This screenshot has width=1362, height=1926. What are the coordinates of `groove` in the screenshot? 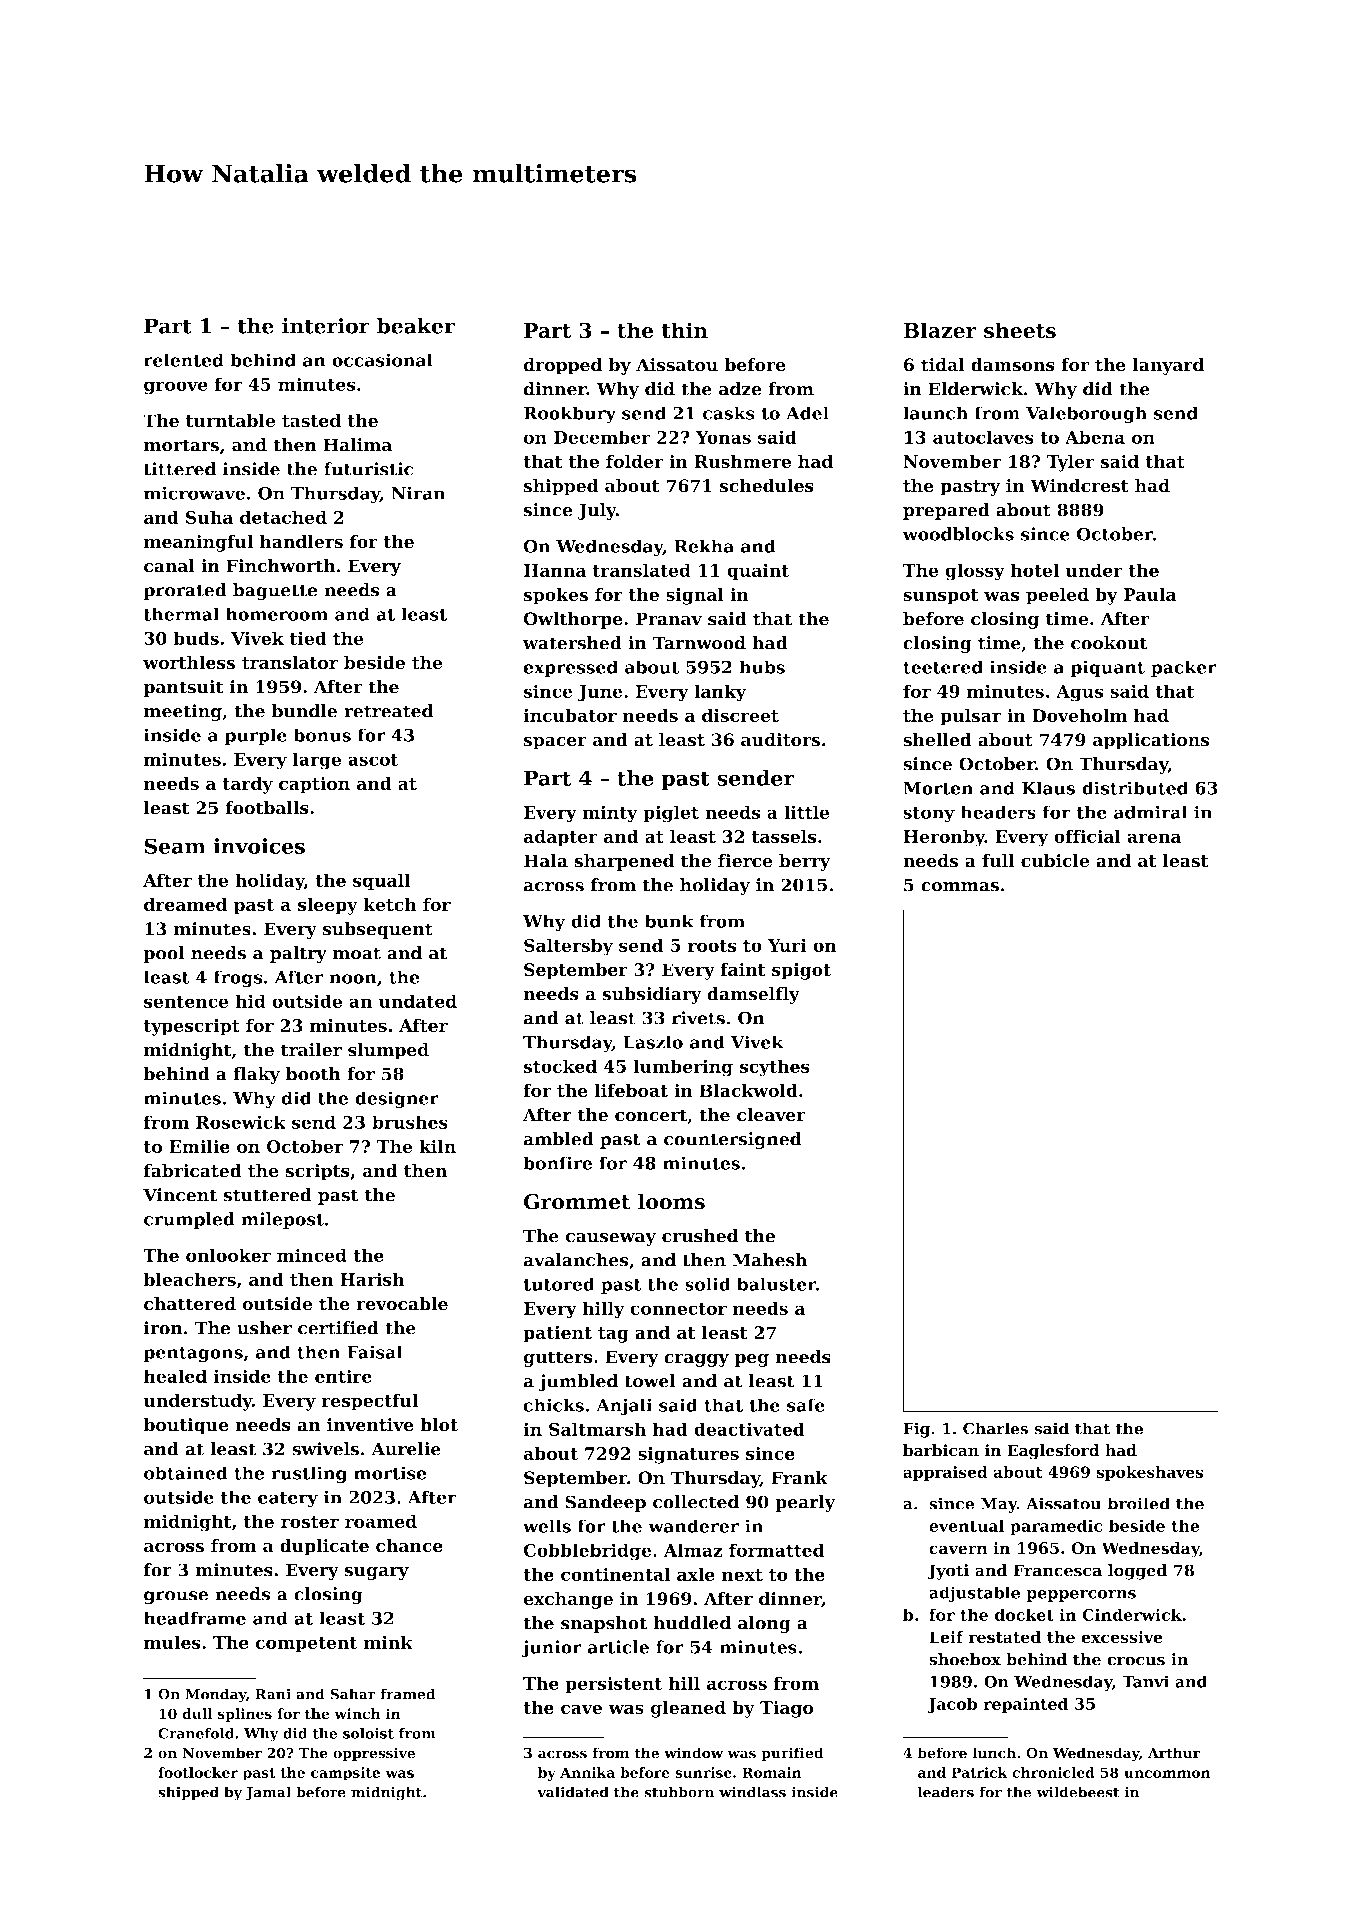 It's located at (176, 388).
